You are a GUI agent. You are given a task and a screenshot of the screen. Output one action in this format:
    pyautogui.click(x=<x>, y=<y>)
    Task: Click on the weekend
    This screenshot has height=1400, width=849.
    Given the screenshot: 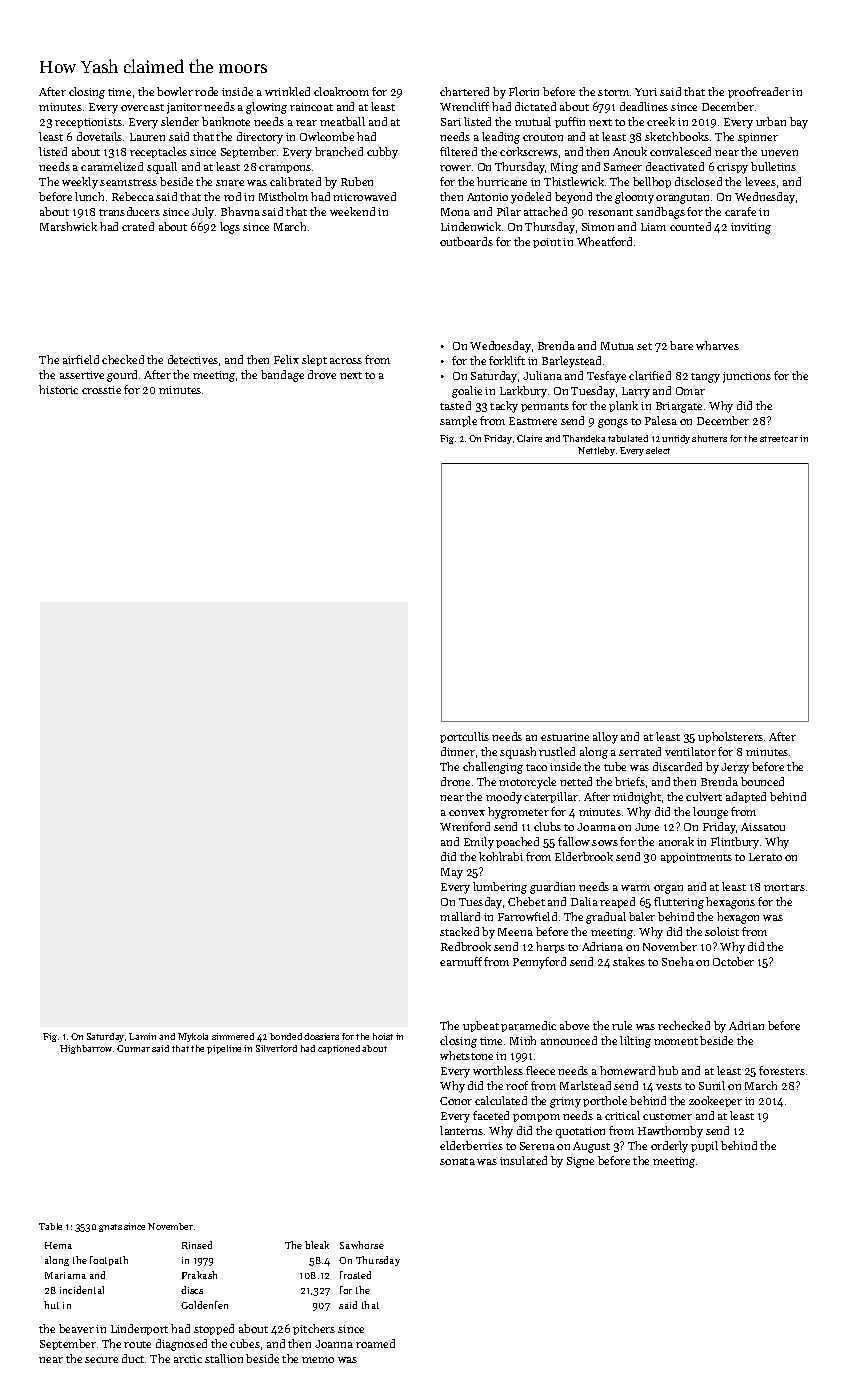 What is the action you would take?
    pyautogui.click(x=352, y=211)
